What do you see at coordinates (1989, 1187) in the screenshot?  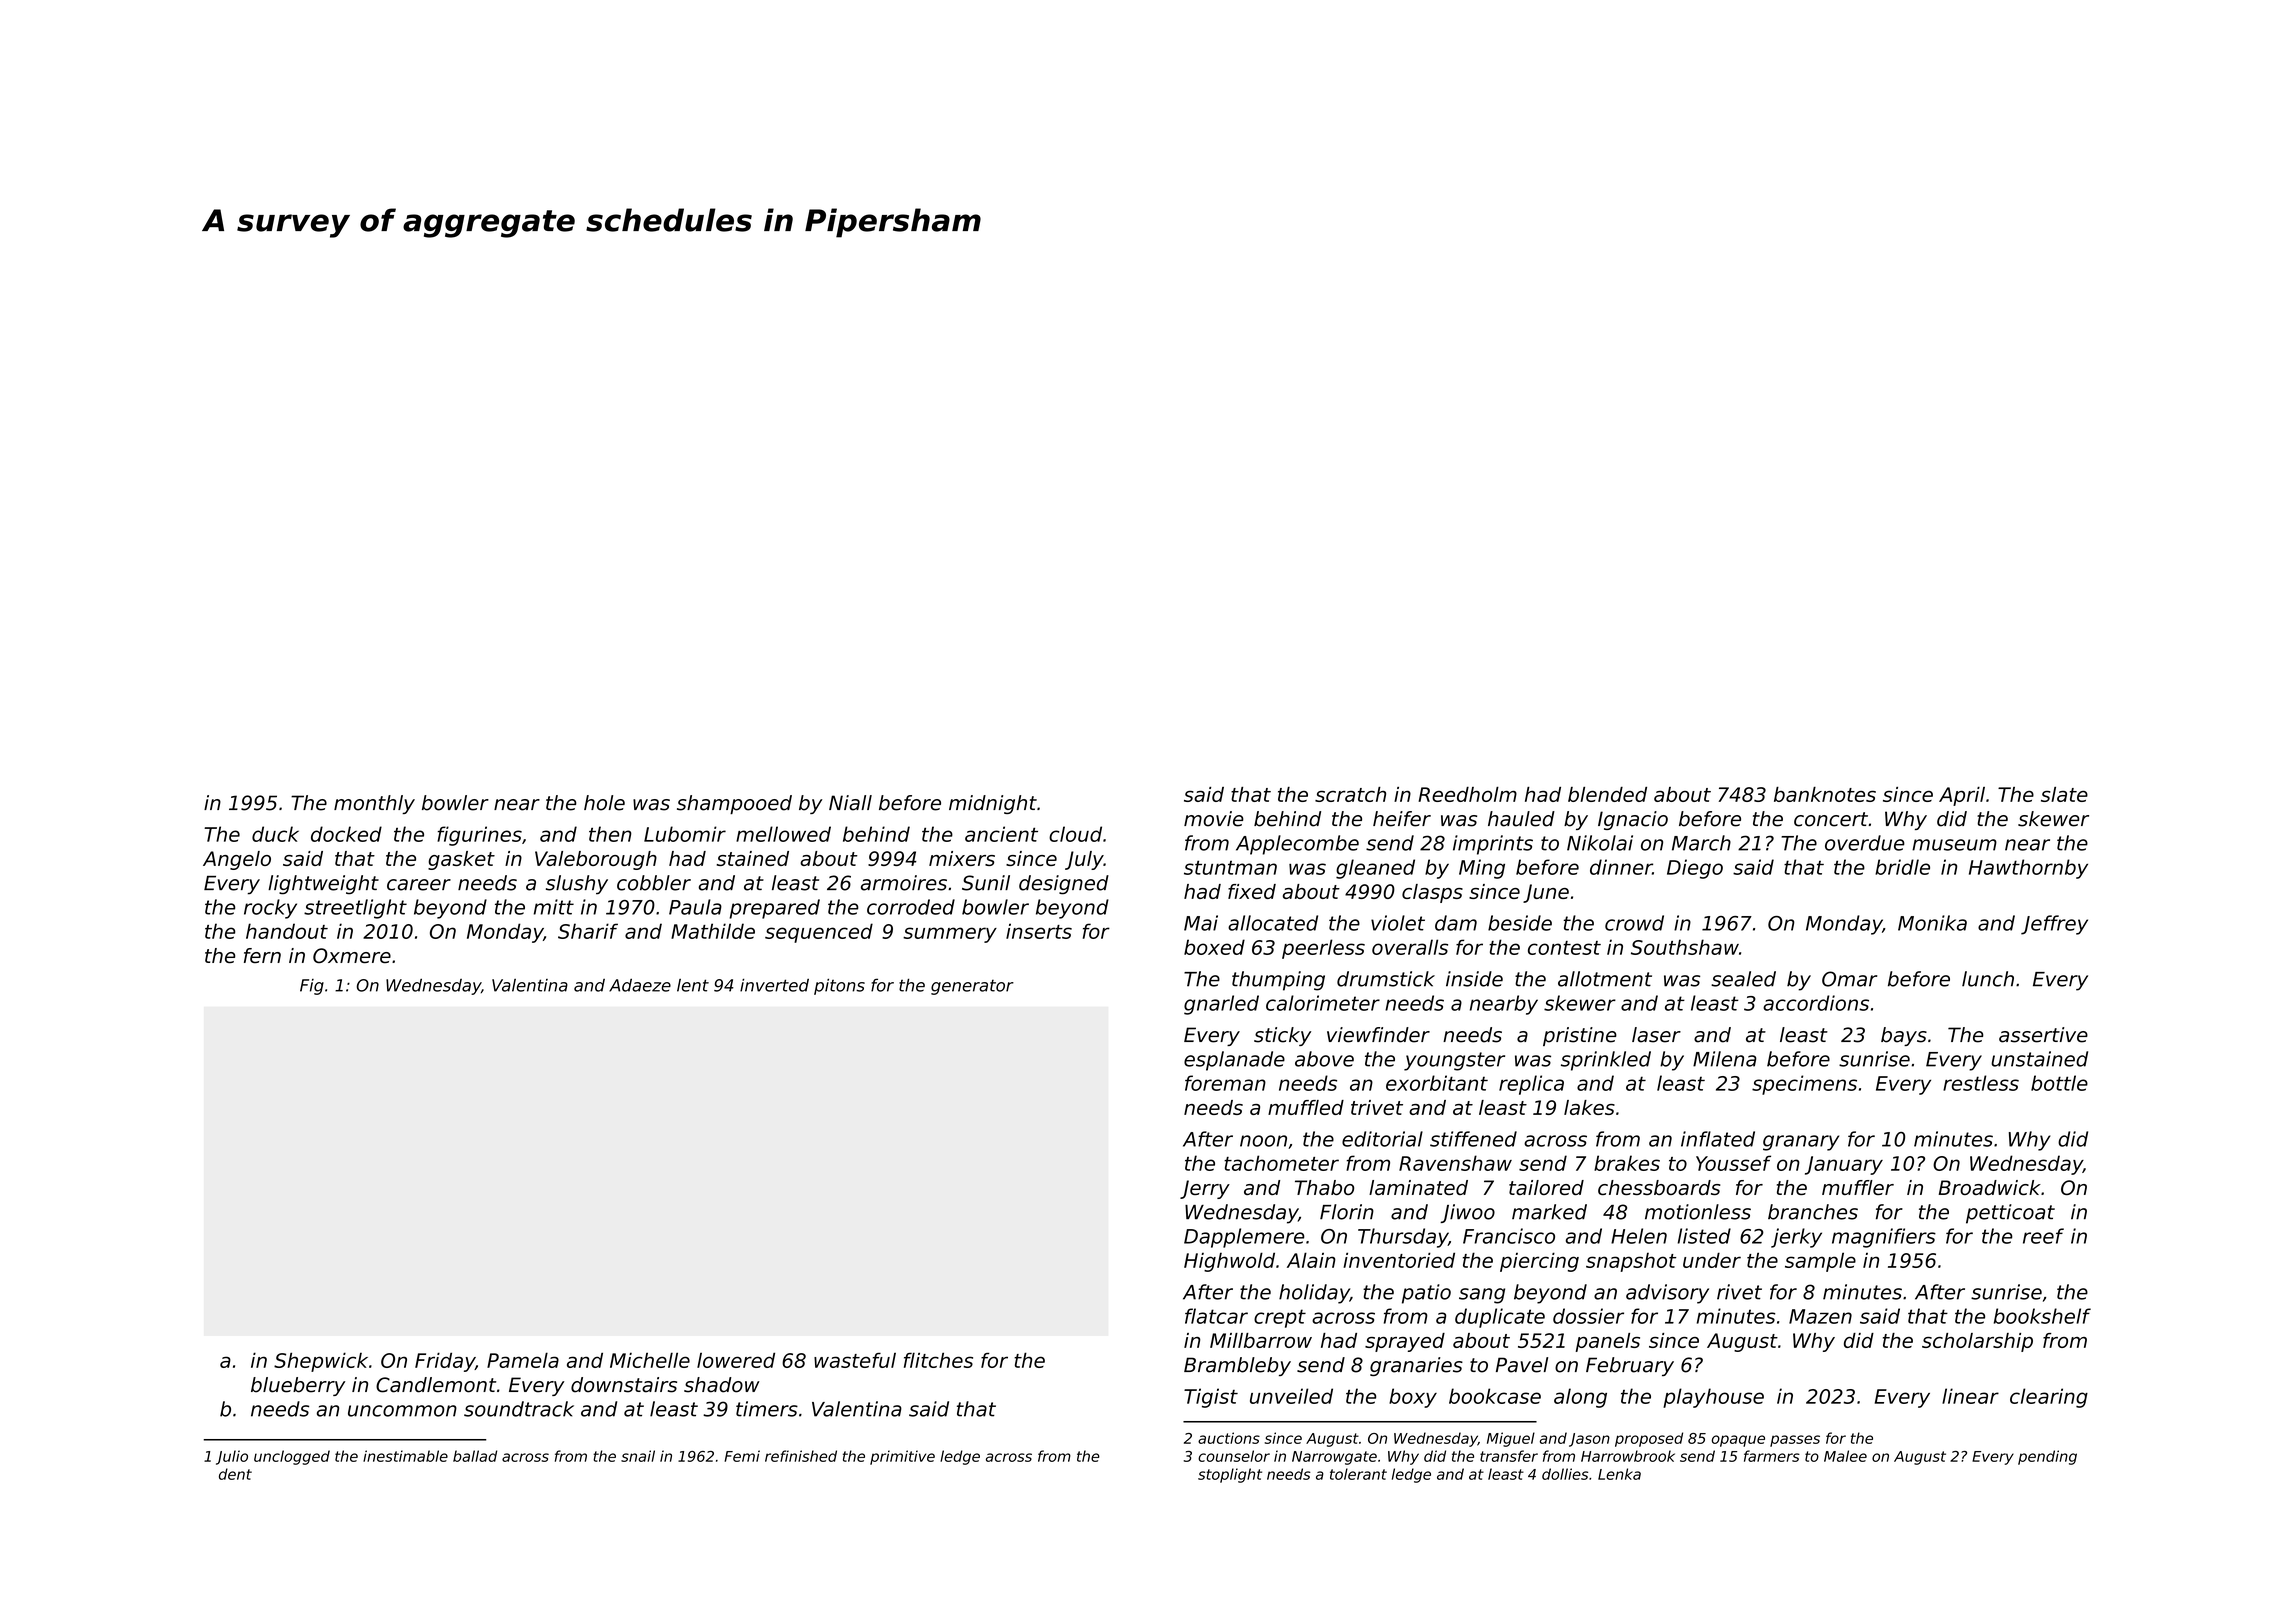 I see `Broadwick` at bounding box center [1989, 1187].
